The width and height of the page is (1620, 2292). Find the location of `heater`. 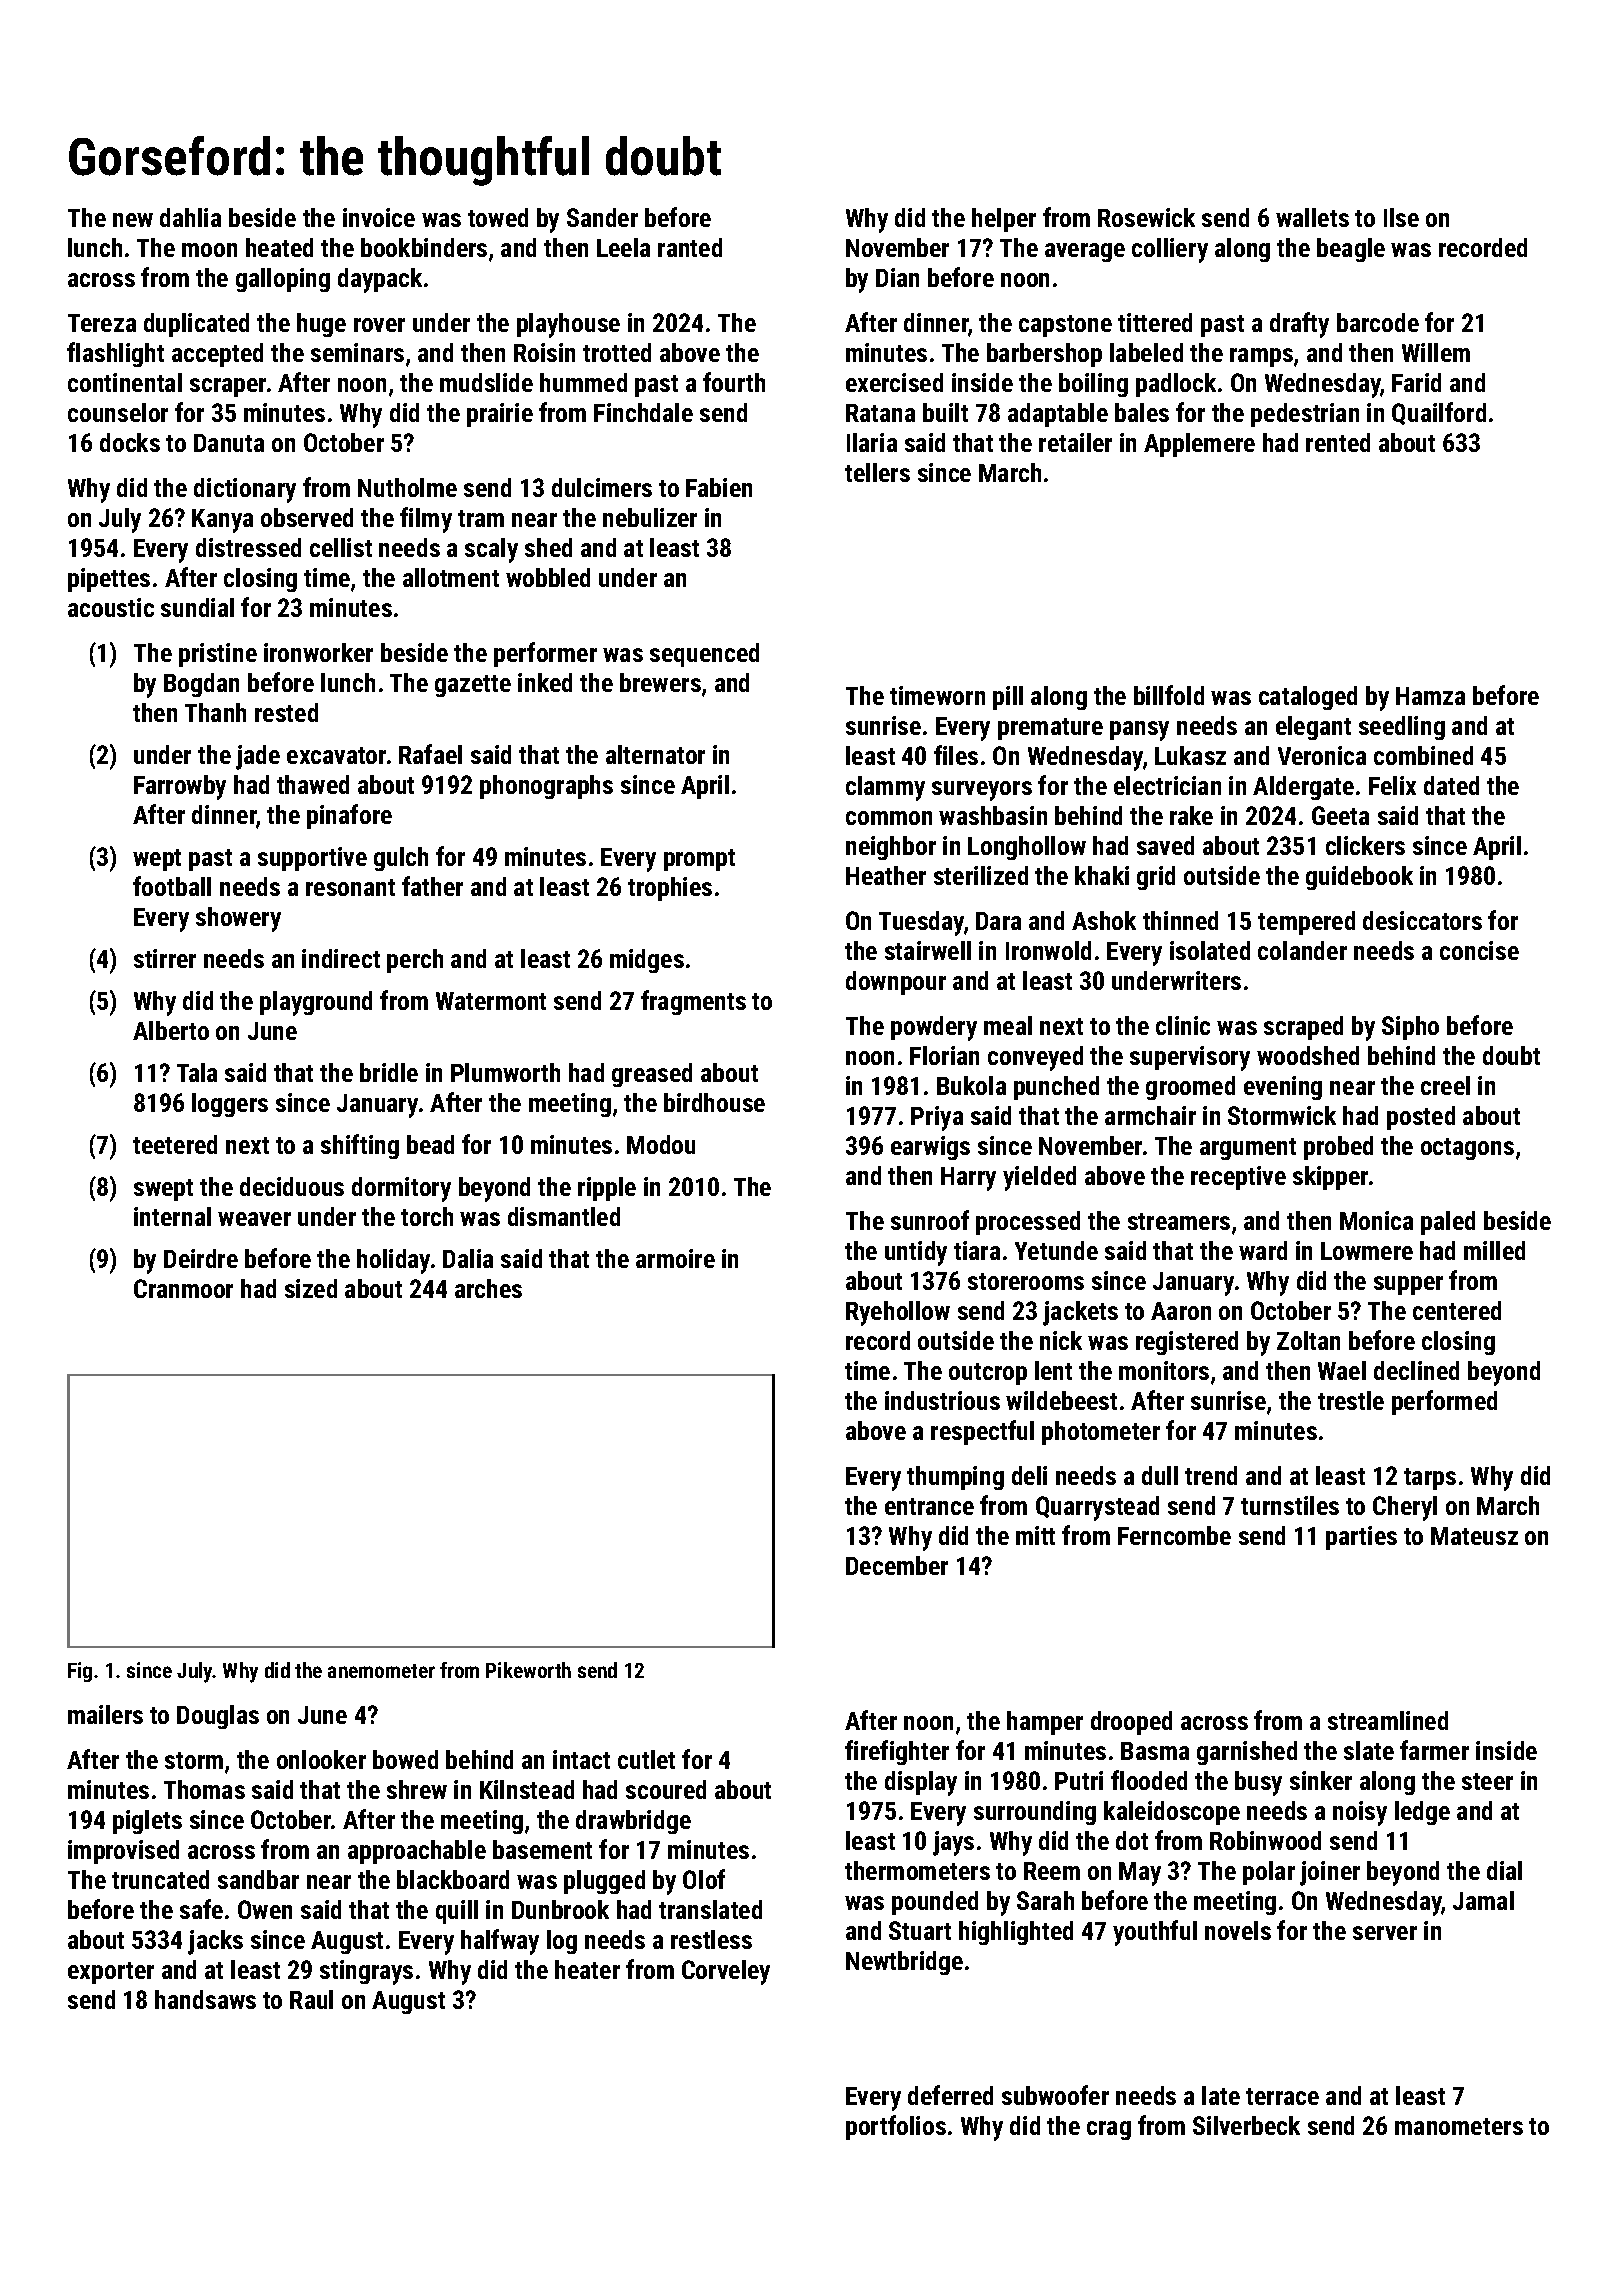

heater is located at coordinates (587, 1969).
